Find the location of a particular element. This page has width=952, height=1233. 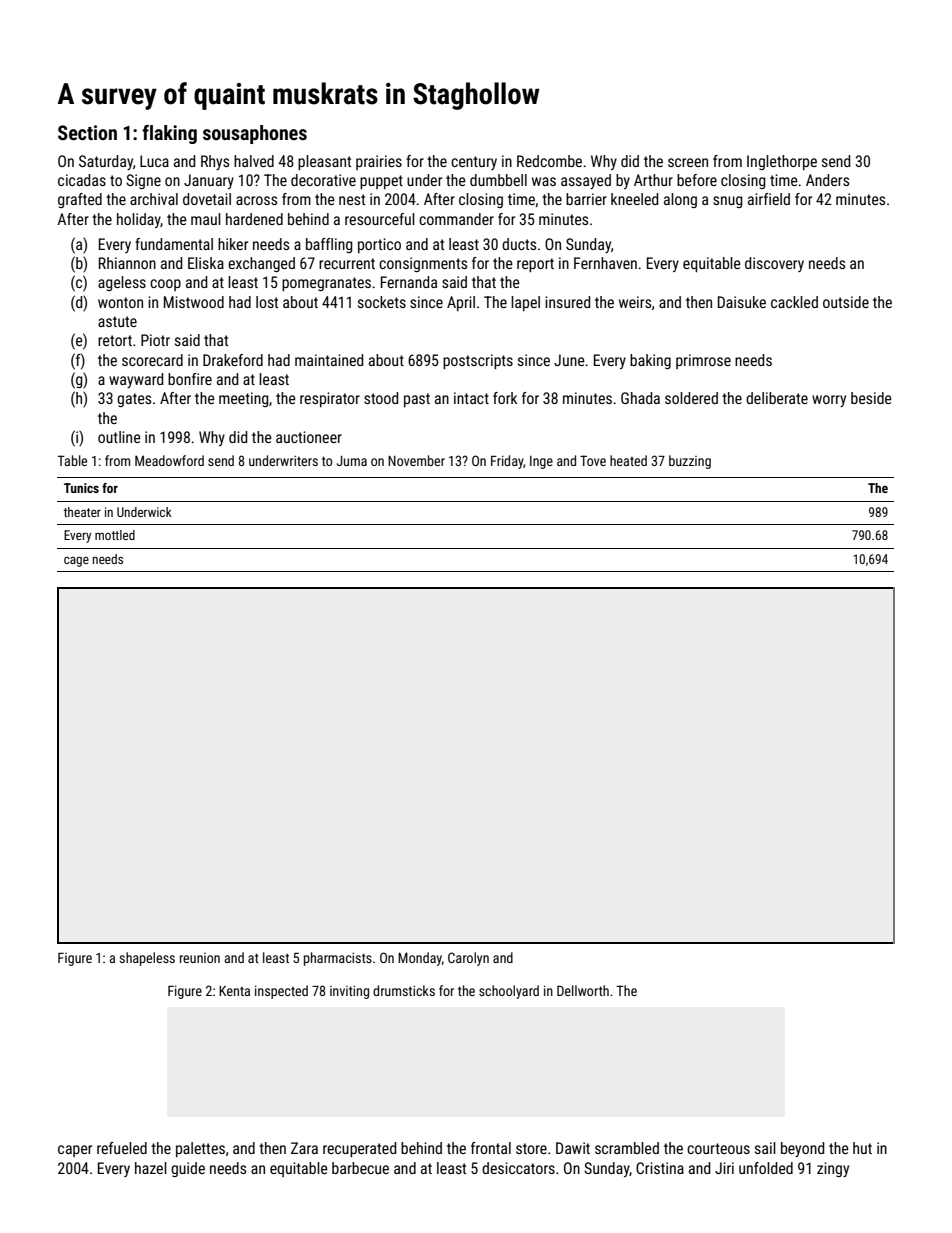

Redcombe is located at coordinates (549, 161).
